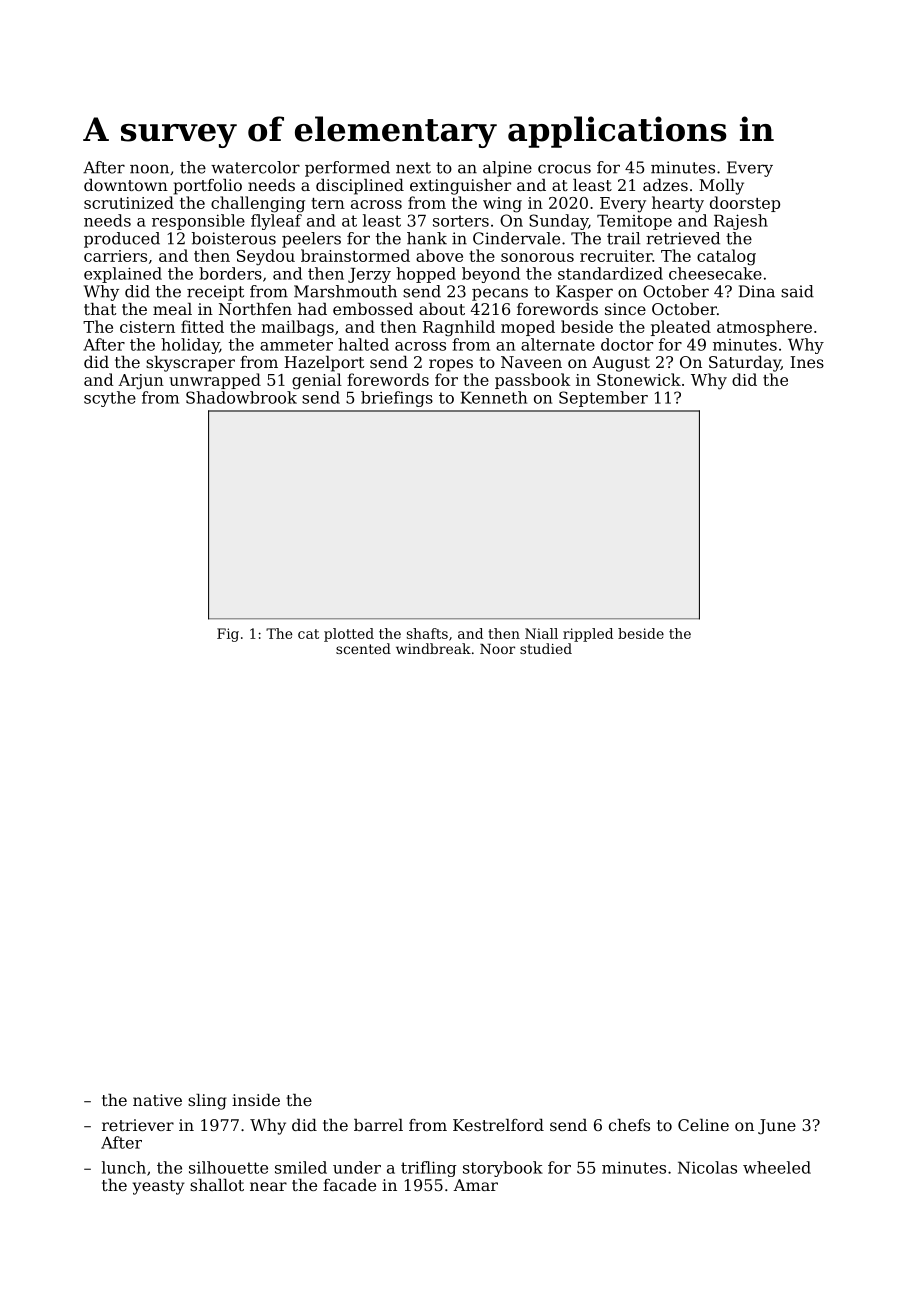 This image has width=908, height=1316. I want to click on Fig, so click(228, 635).
